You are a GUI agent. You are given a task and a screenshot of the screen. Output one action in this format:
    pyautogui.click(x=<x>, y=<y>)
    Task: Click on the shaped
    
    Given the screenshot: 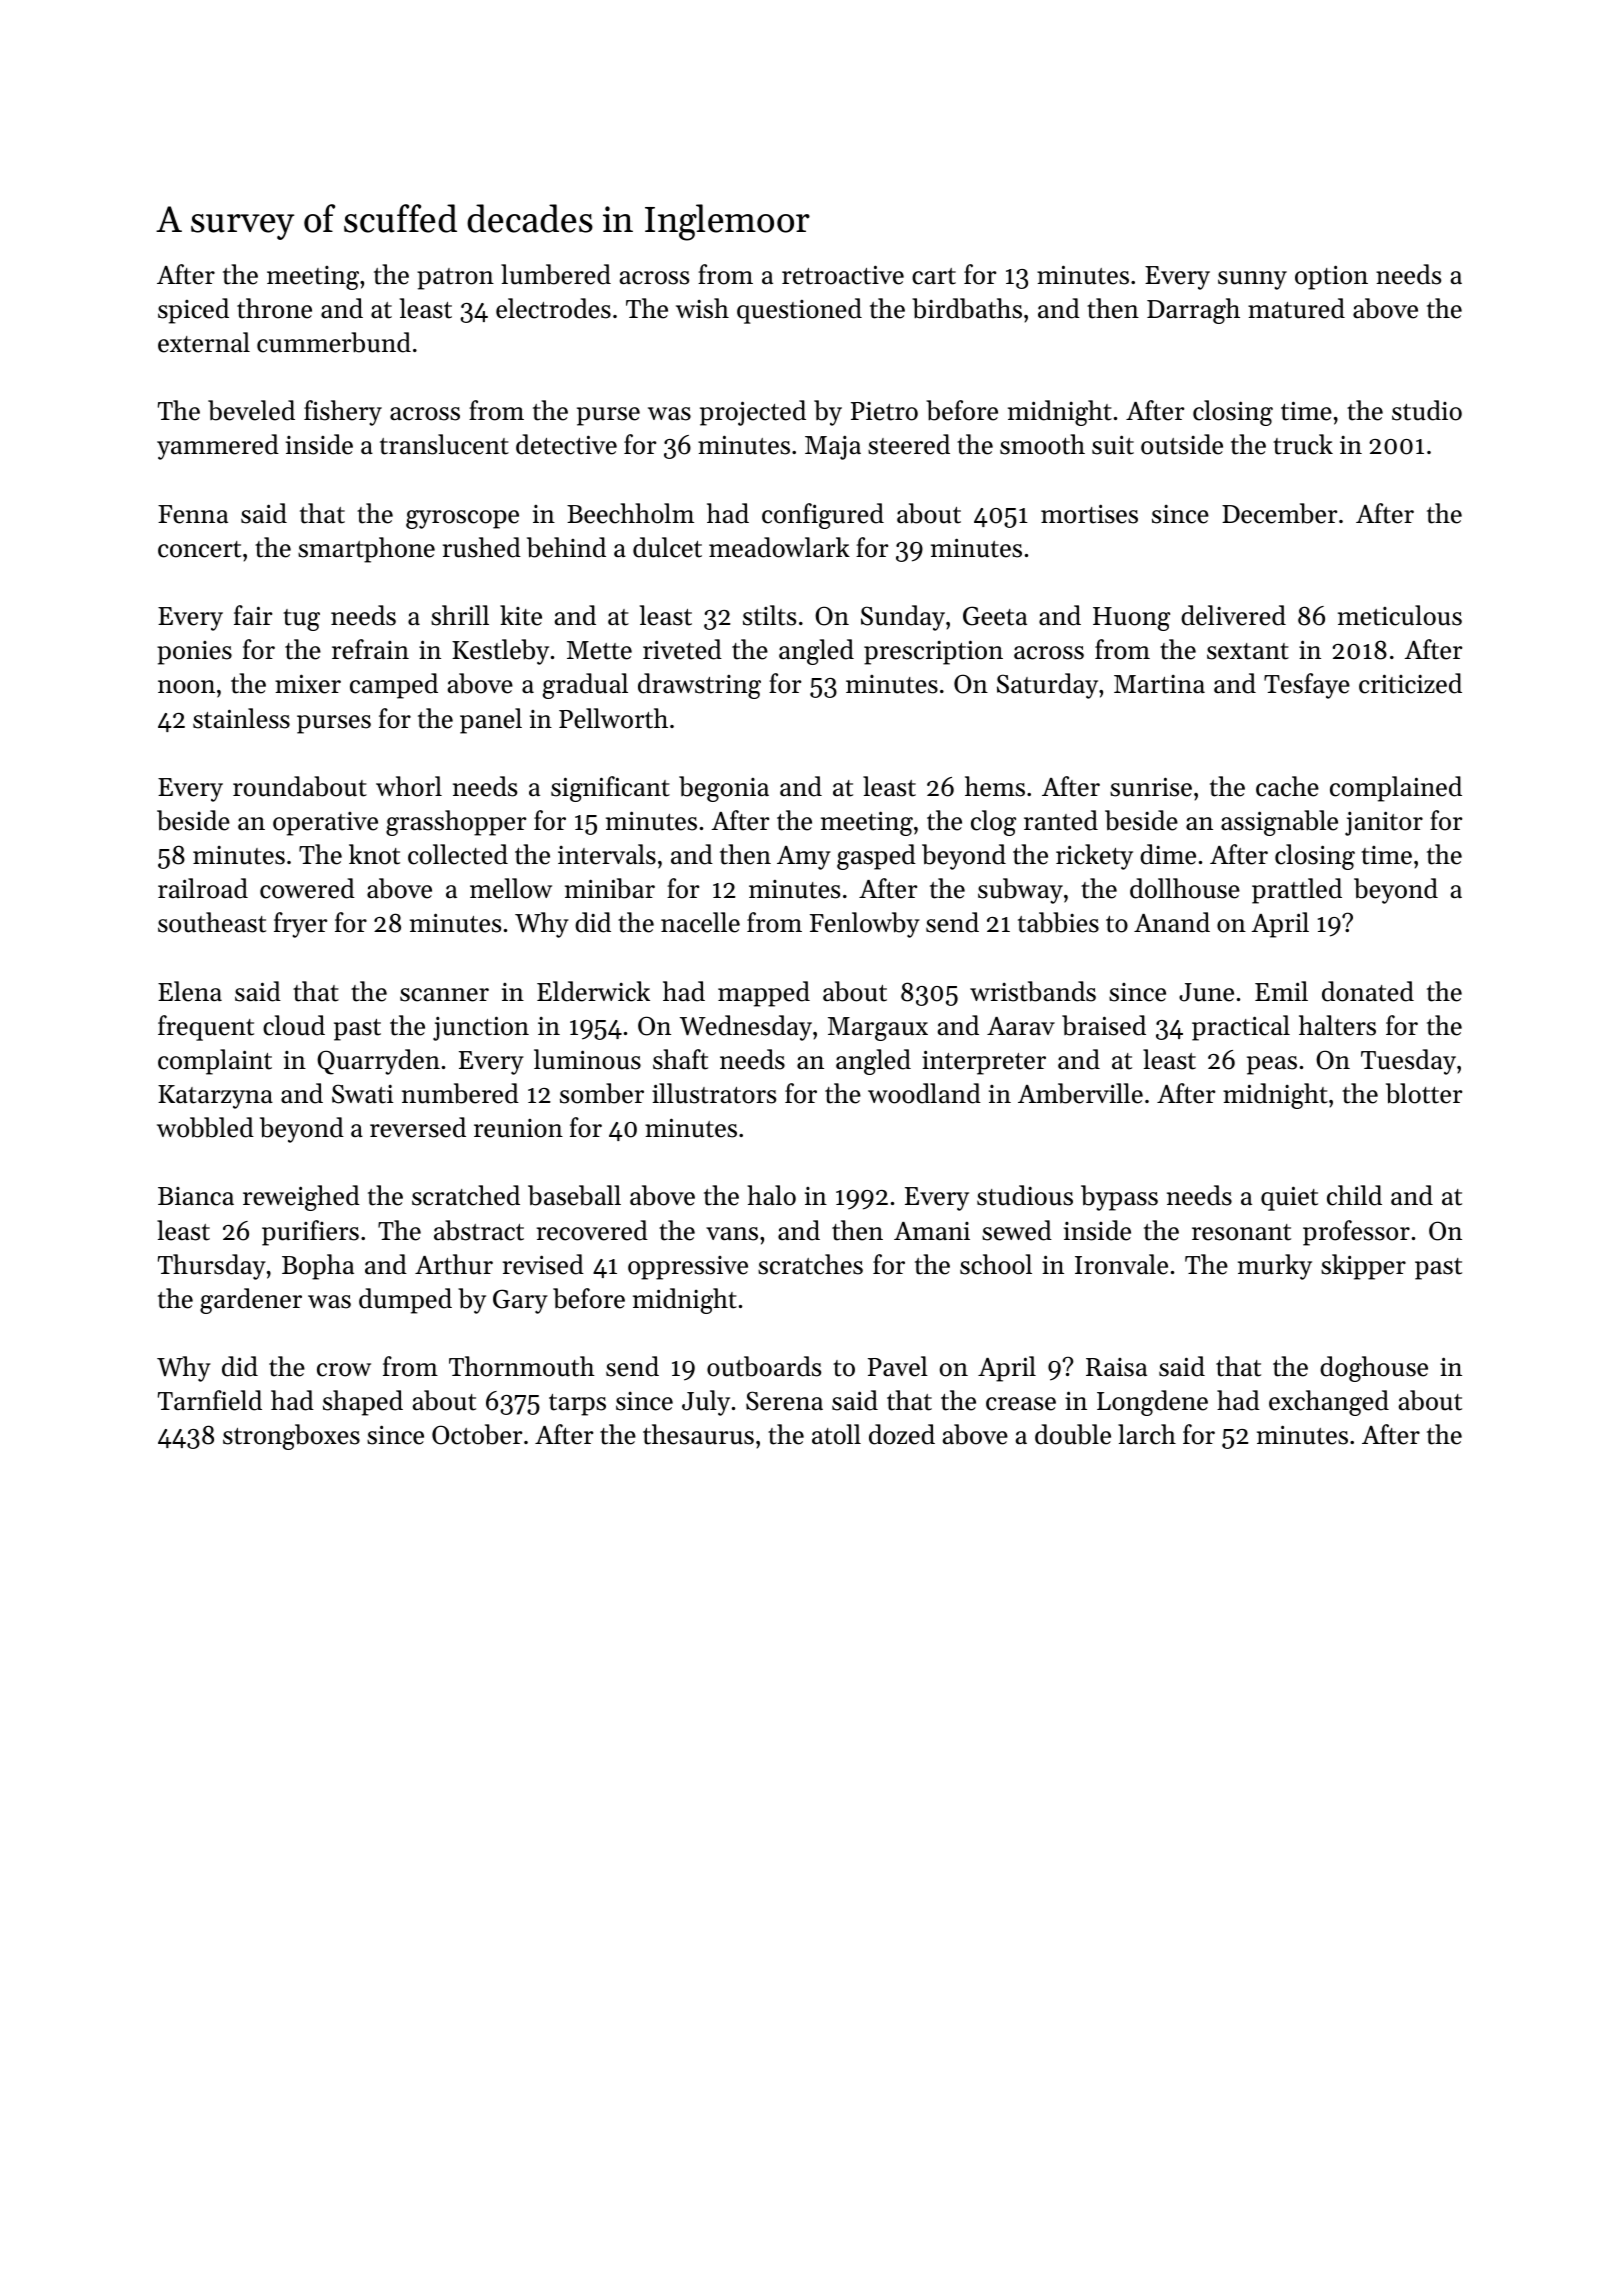 What is the action you would take?
    pyautogui.click(x=363, y=1403)
